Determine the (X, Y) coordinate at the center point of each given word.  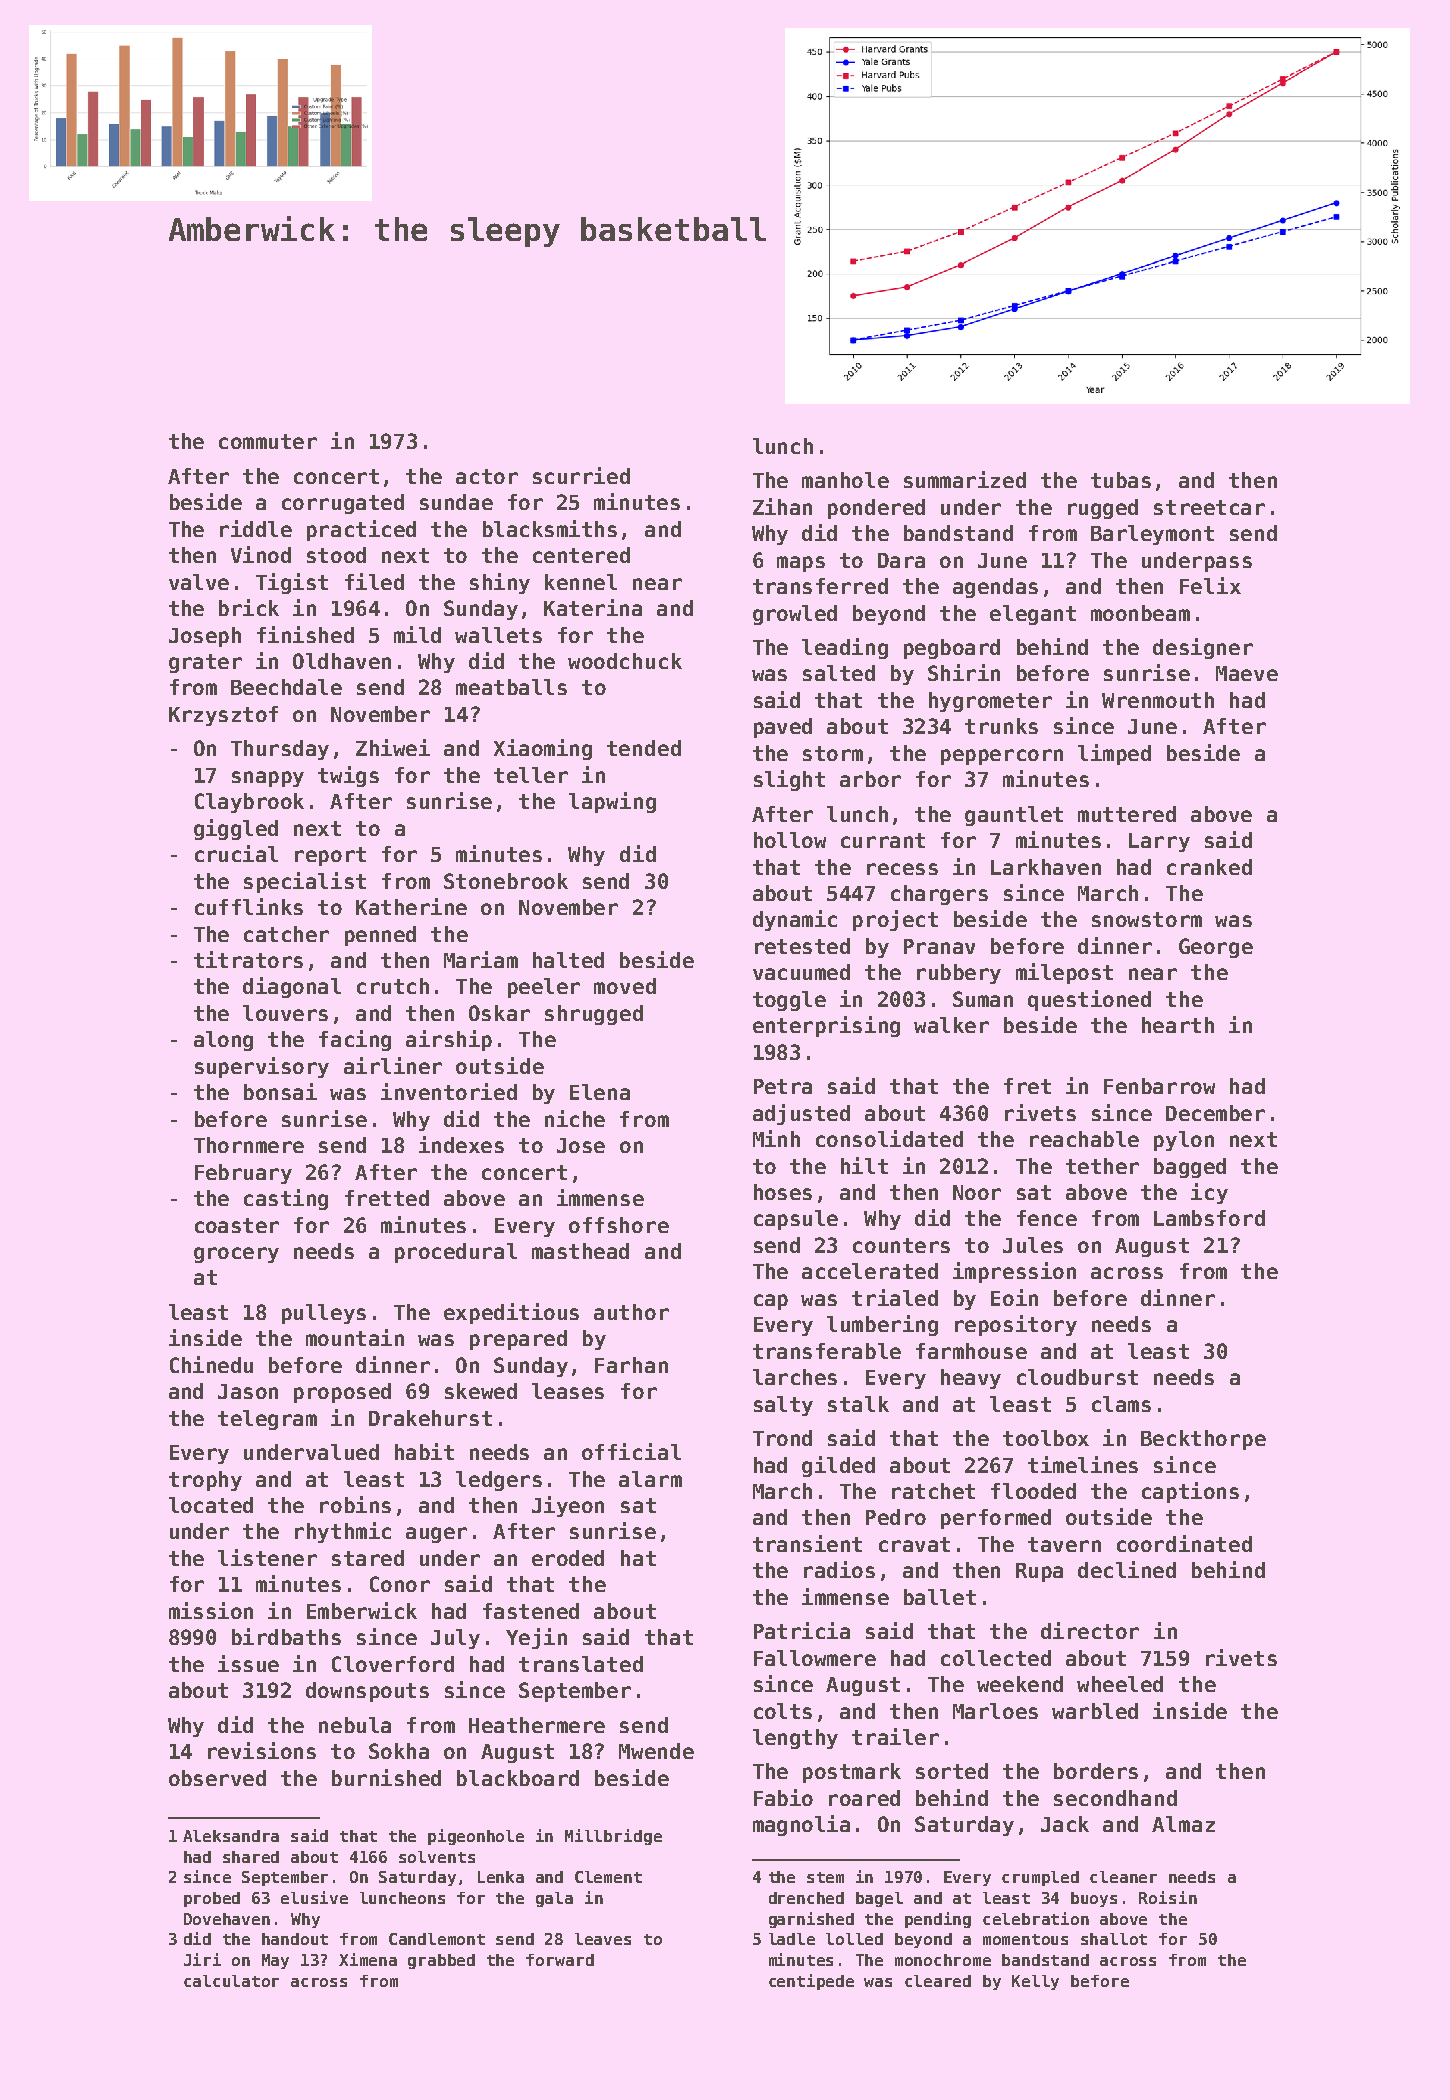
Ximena (368, 1959)
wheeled (1120, 1684)
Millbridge (613, 1837)
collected (996, 1658)
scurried (581, 475)
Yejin (536, 1638)
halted (568, 960)
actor (487, 476)
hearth (1178, 1025)
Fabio (783, 1797)
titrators (248, 959)
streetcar (1209, 507)
